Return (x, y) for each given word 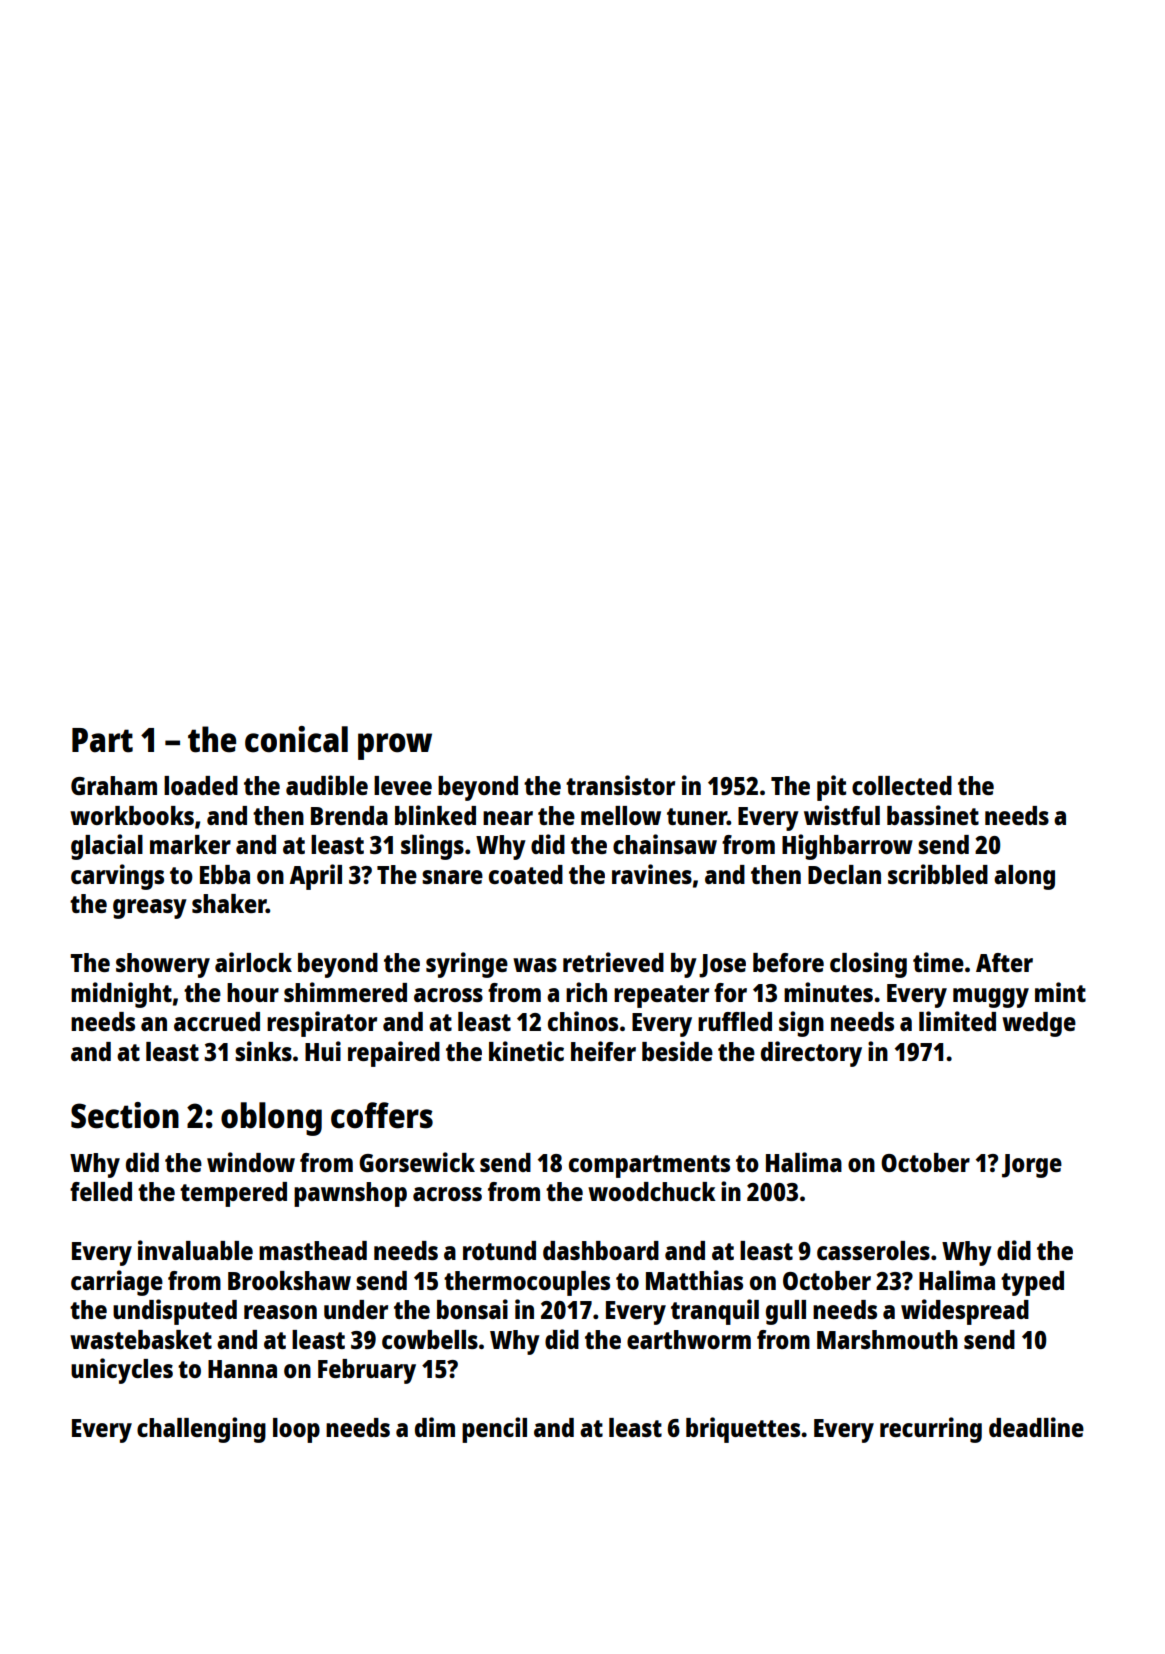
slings (432, 847)
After (1004, 962)
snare (452, 877)
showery (163, 965)
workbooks (132, 815)
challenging (201, 1430)
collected (902, 785)
